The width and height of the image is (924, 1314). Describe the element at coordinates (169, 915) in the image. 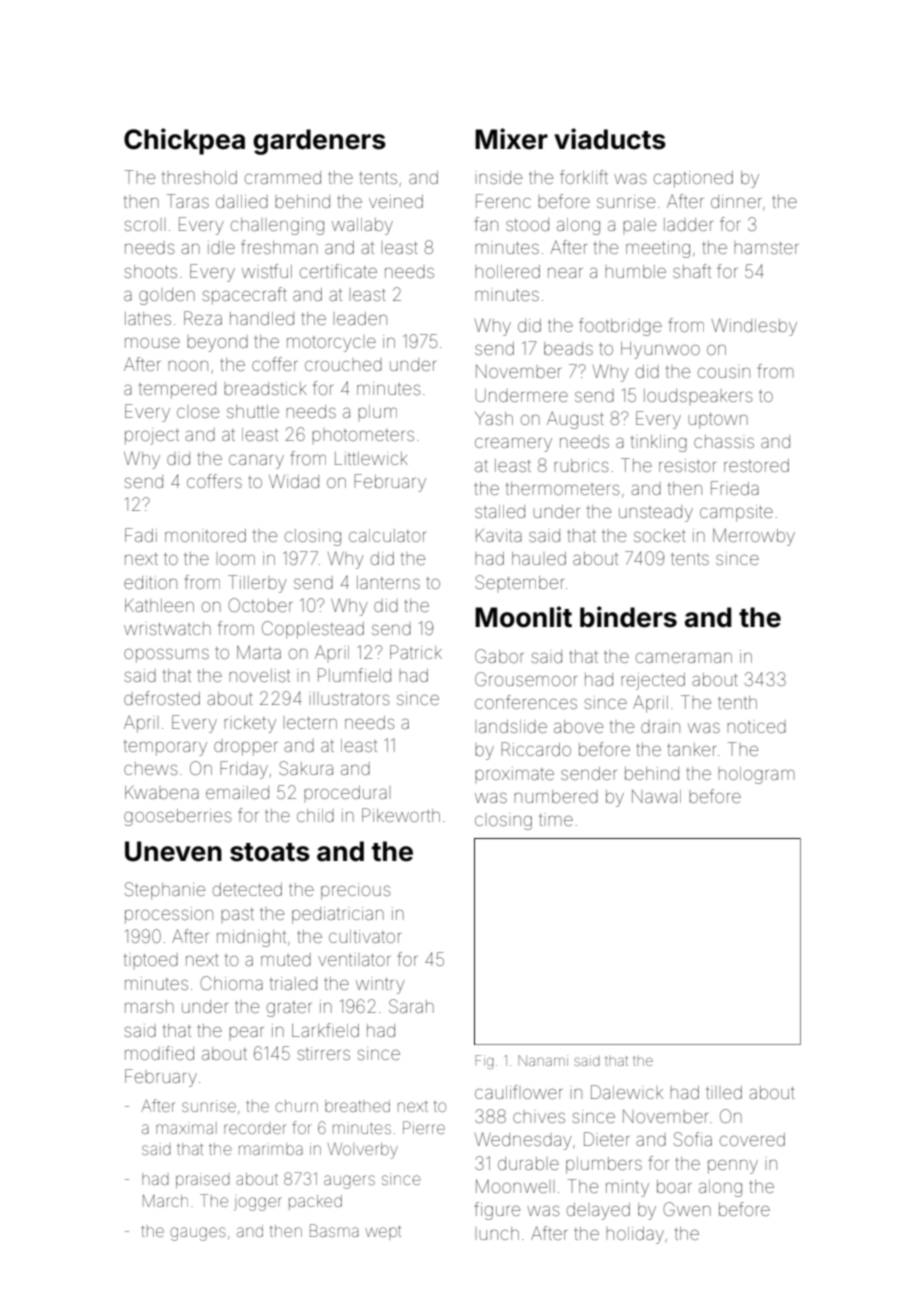

I see `procession` at that location.
